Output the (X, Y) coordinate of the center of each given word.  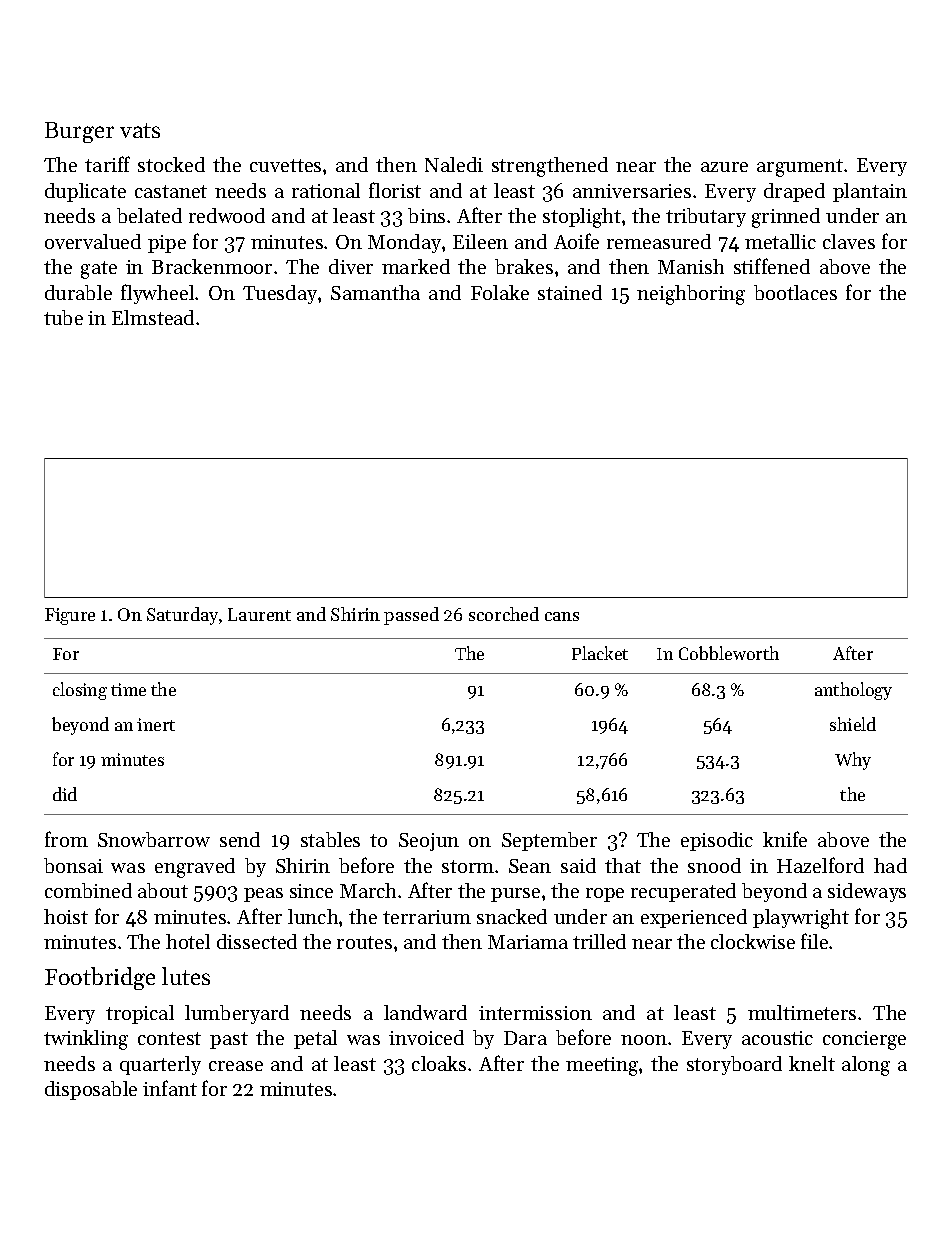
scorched (504, 614)
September (549, 841)
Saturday (182, 616)
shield (853, 724)
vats (140, 130)
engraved (195, 868)
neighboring (691, 295)
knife (785, 839)
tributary (706, 217)
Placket (600, 653)
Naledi (454, 164)
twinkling (86, 1040)
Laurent (259, 614)
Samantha (375, 292)
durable (78, 292)
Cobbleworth (729, 653)
